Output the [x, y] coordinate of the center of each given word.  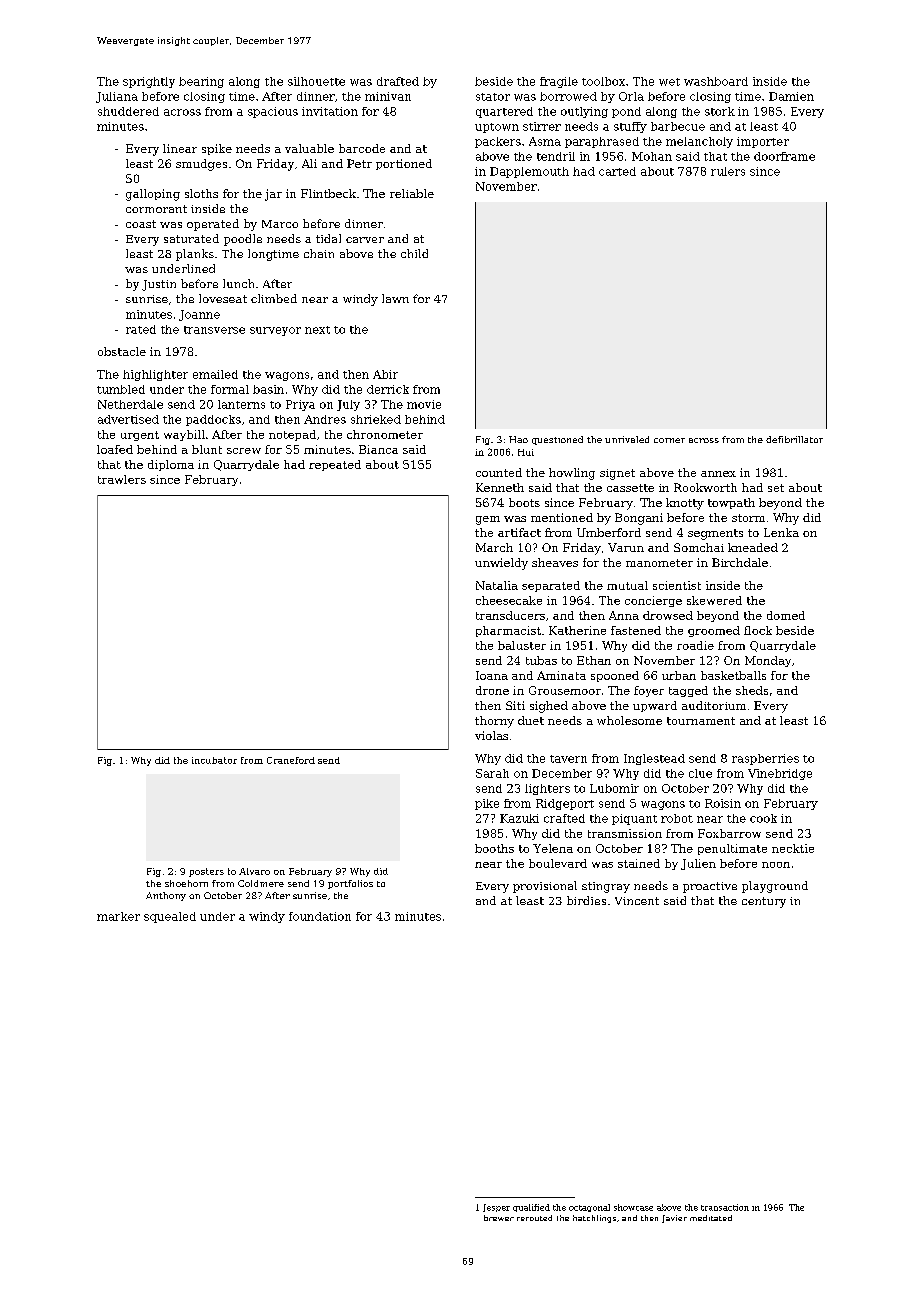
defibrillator [794, 439]
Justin [159, 285]
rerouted [534, 1218]
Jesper [496, 1208]
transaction [725, 1207]
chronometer [385, 434]
